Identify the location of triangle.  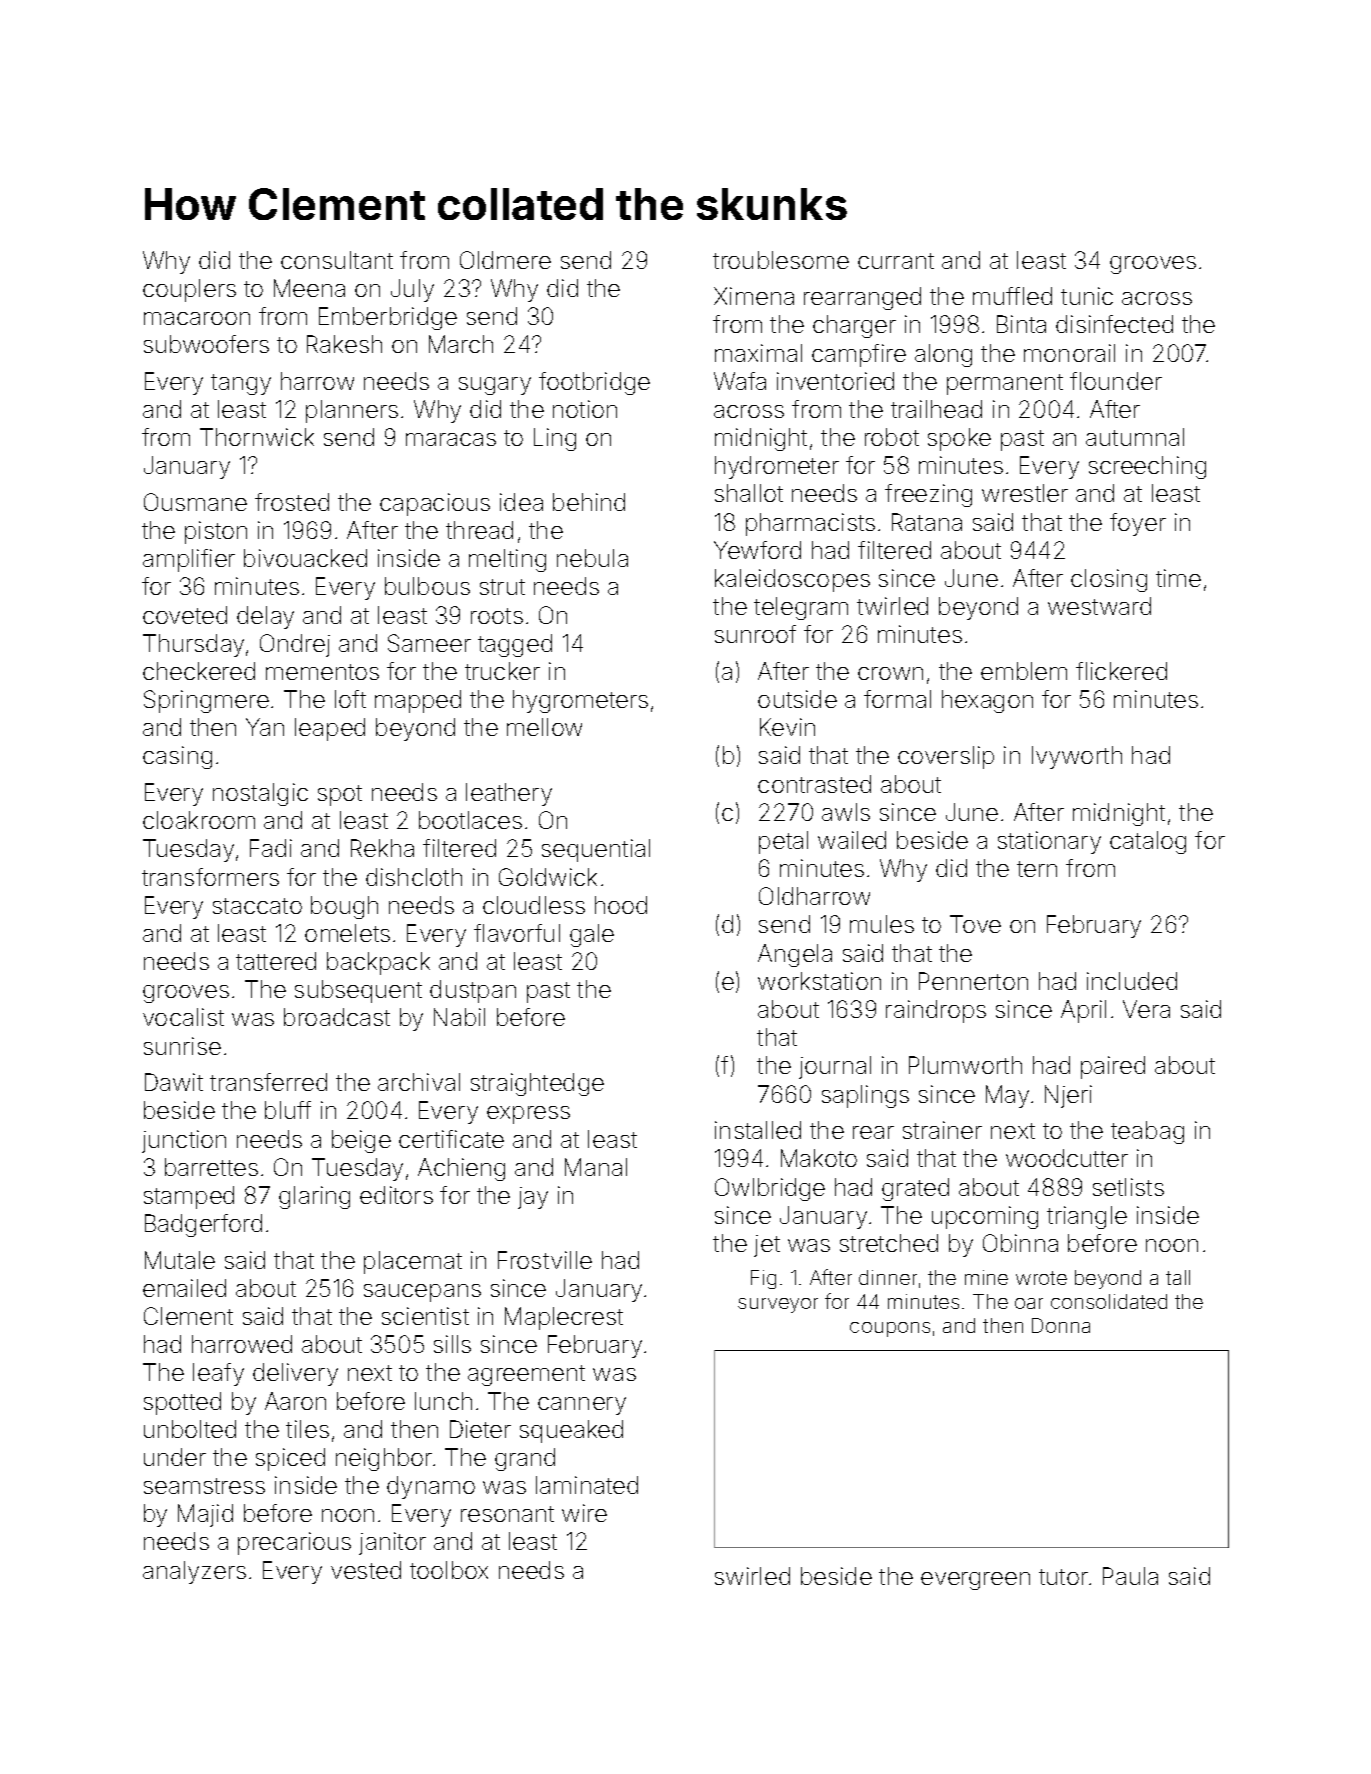
(1087, 1217).
